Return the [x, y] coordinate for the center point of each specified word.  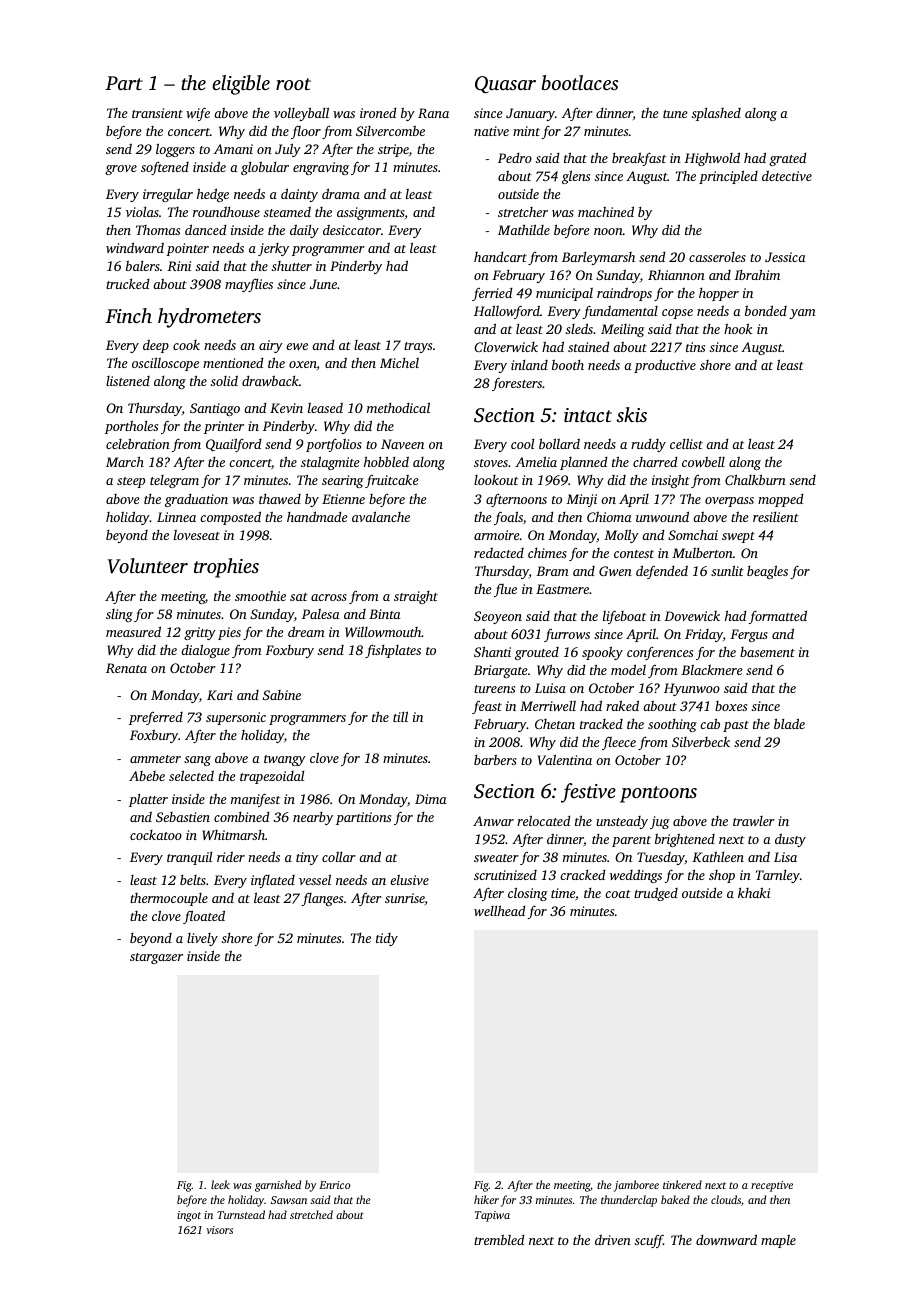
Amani [233, 149]
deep [156, 346]
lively [202, 939]
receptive [772, 1186]
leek [220, 1184]
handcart [500, 257]
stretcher [523, 212]
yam [802, 314]
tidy [387, 939]
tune [675, 114]
